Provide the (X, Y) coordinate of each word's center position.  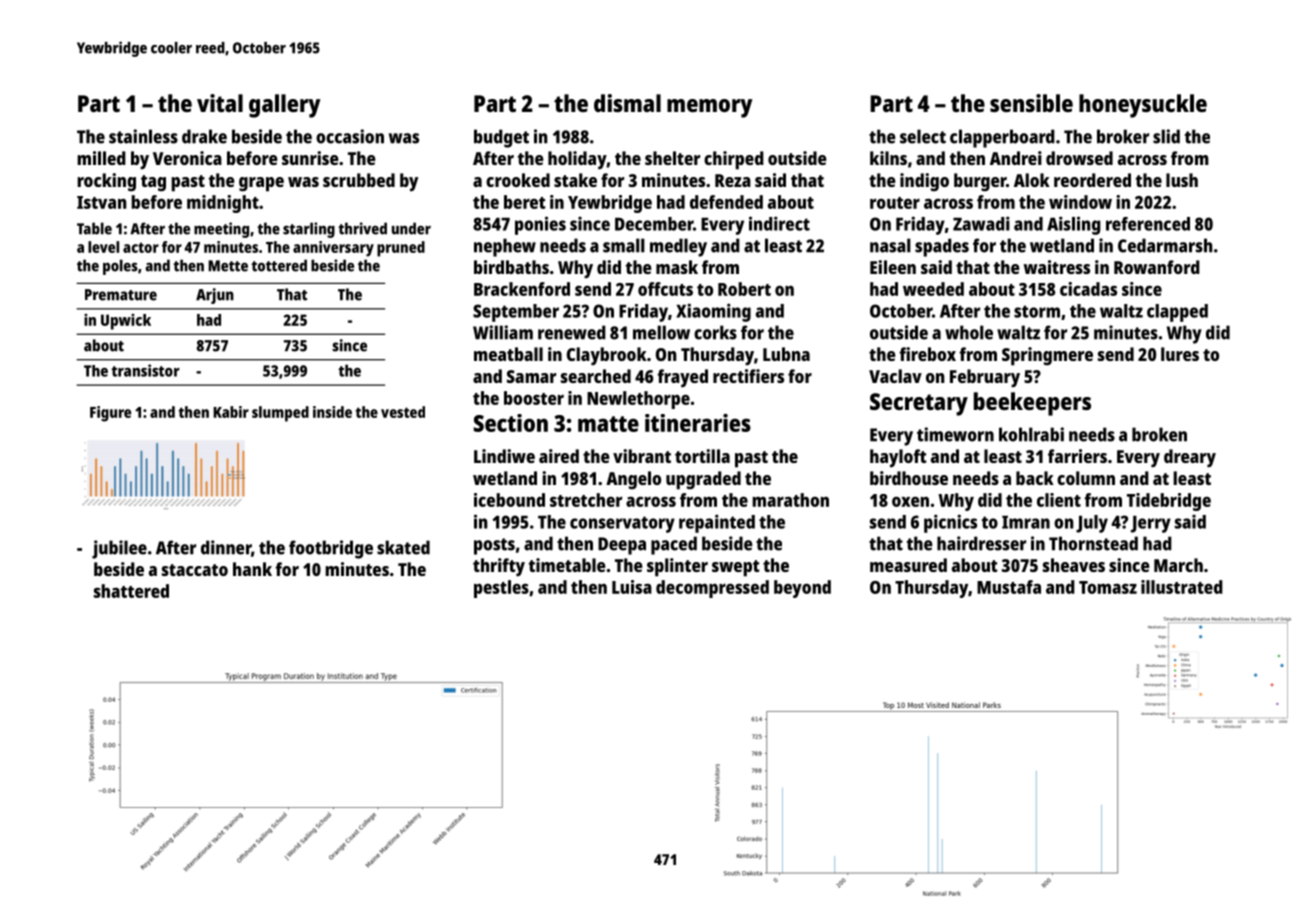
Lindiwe (504, 456)
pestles (501, 589)
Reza (733, 180)
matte (608, 424)
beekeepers (1032, 404)
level (103, 247)
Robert (744, 289)
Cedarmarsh (1165, 245)
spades (942, 247)
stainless (143, 136)
